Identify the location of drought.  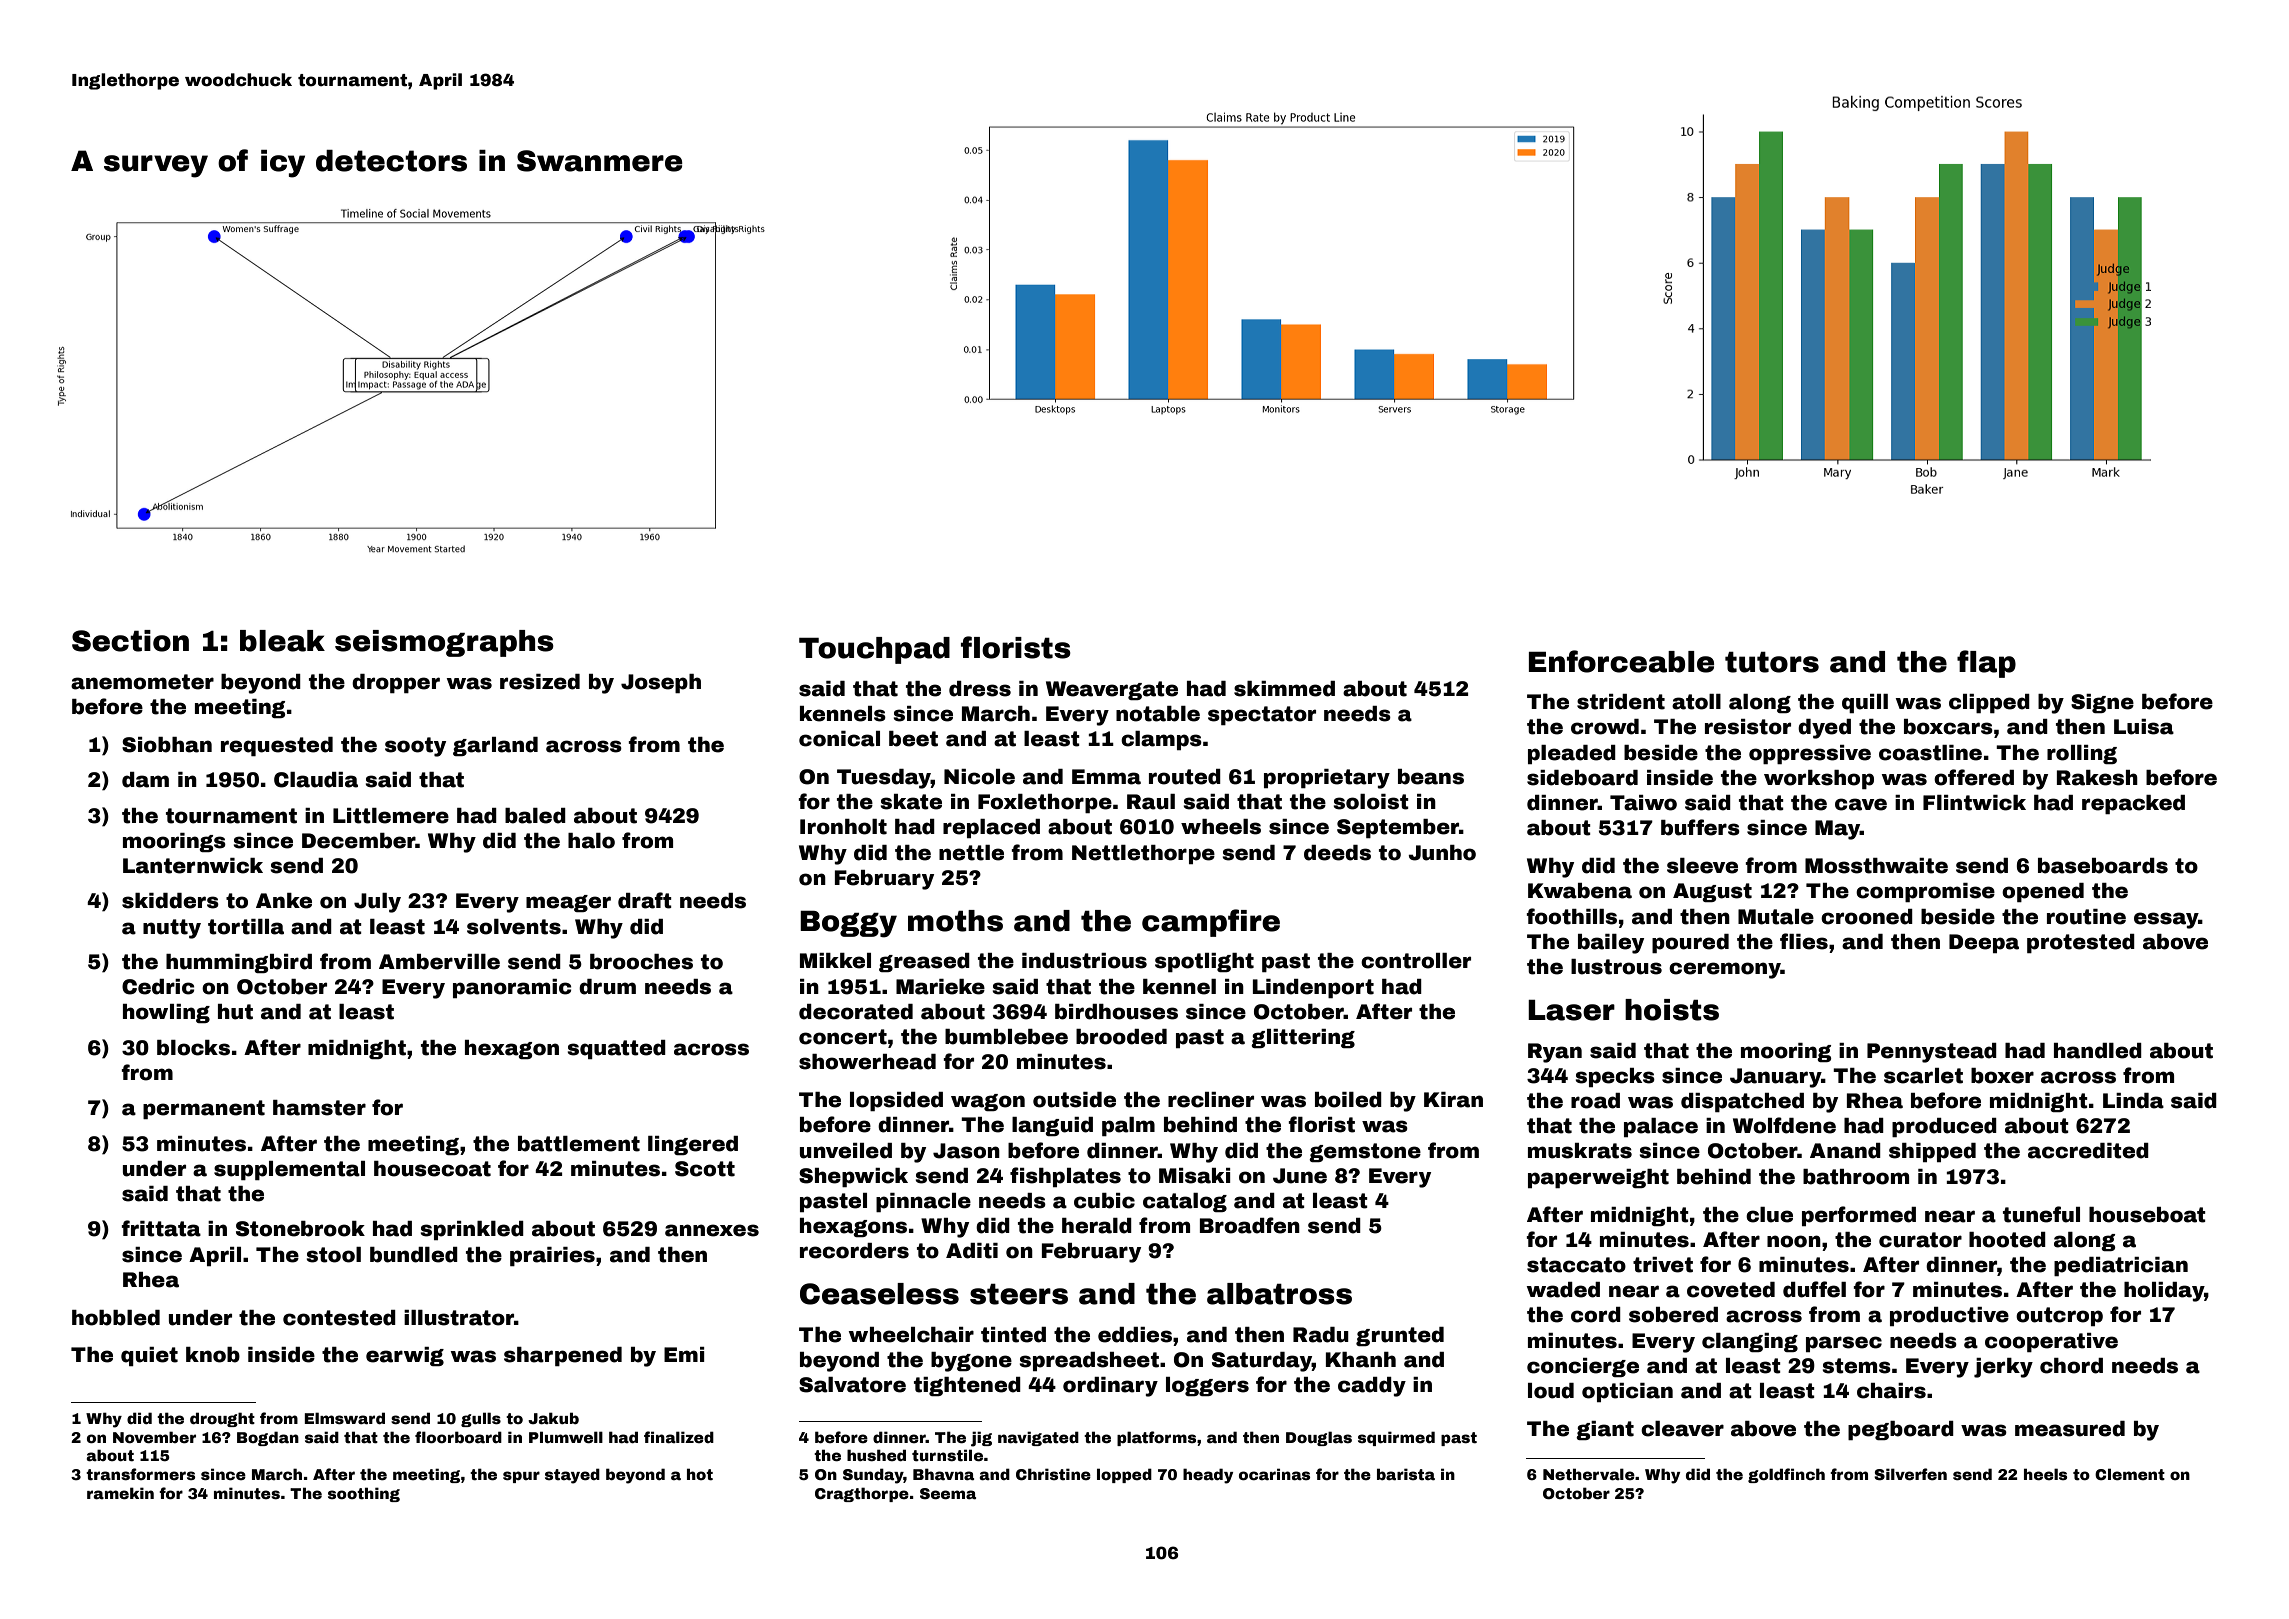
(222, 1419).
